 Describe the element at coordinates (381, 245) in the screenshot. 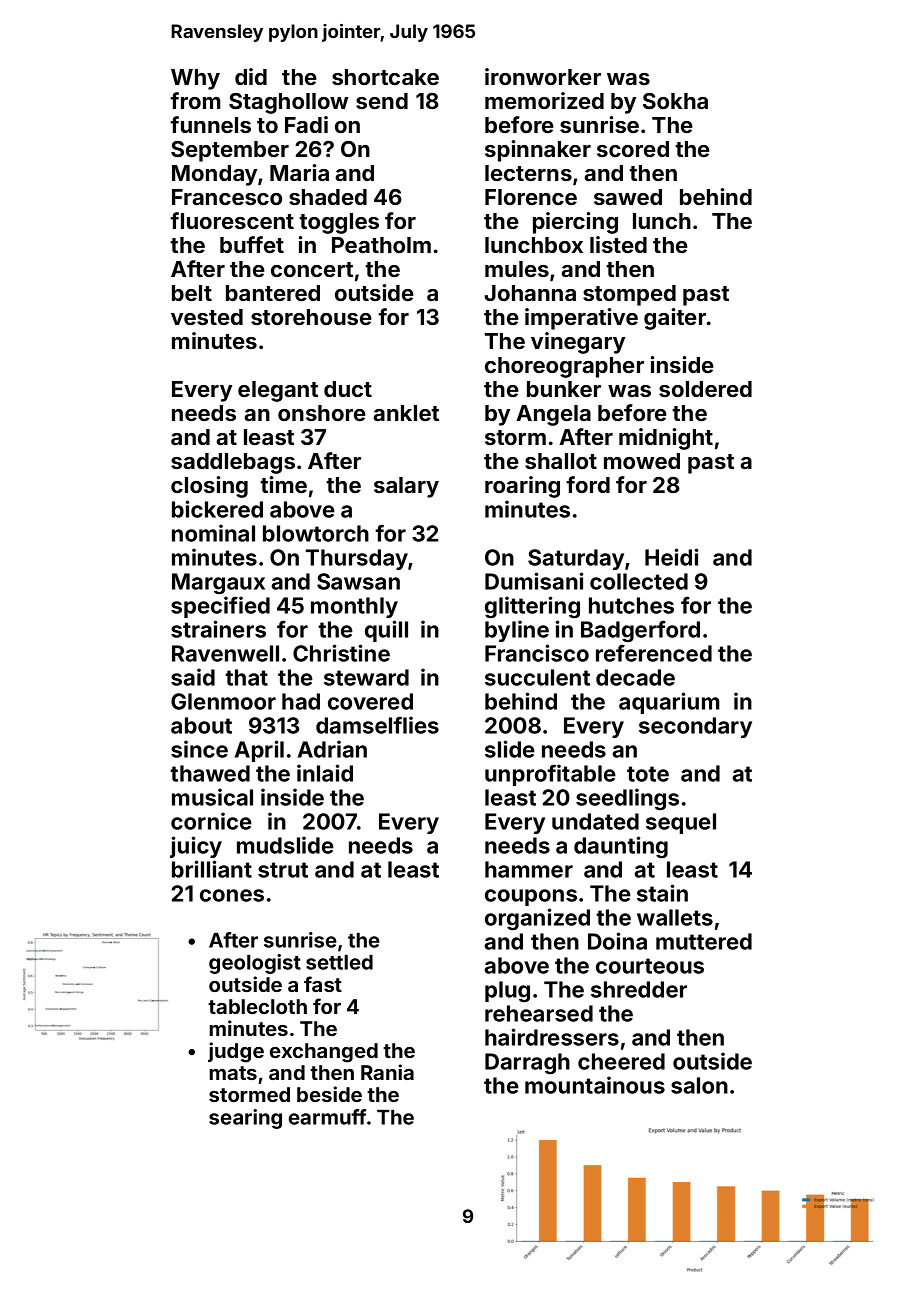

I see `Peatholm` at that location.
